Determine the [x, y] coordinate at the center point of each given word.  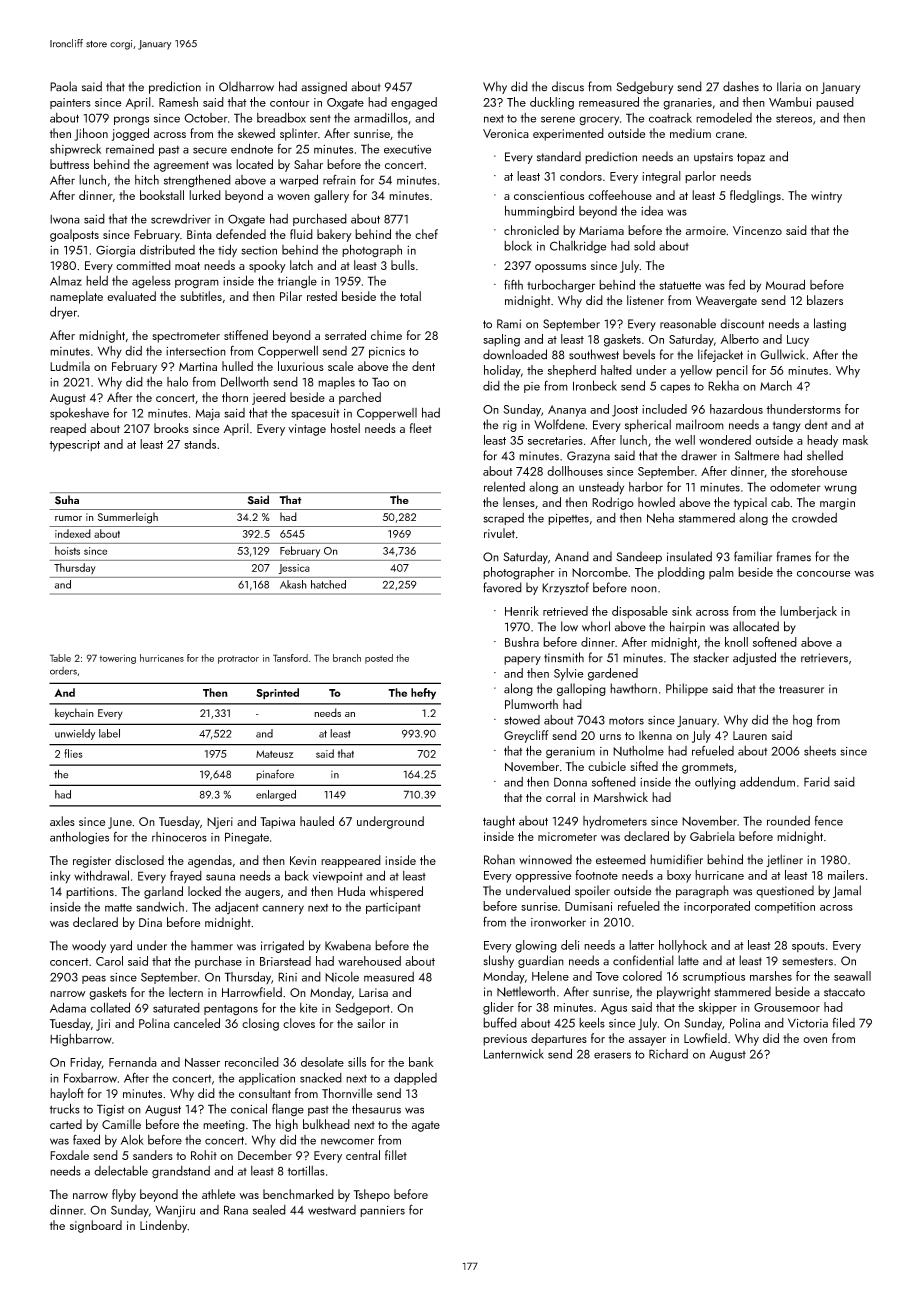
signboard [96, 1226]
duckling [552, 103]
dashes [741, 86]
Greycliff [526, 736]
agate [426, 1126]
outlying [715, 783]
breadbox [281, 117]
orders [63, 671]
